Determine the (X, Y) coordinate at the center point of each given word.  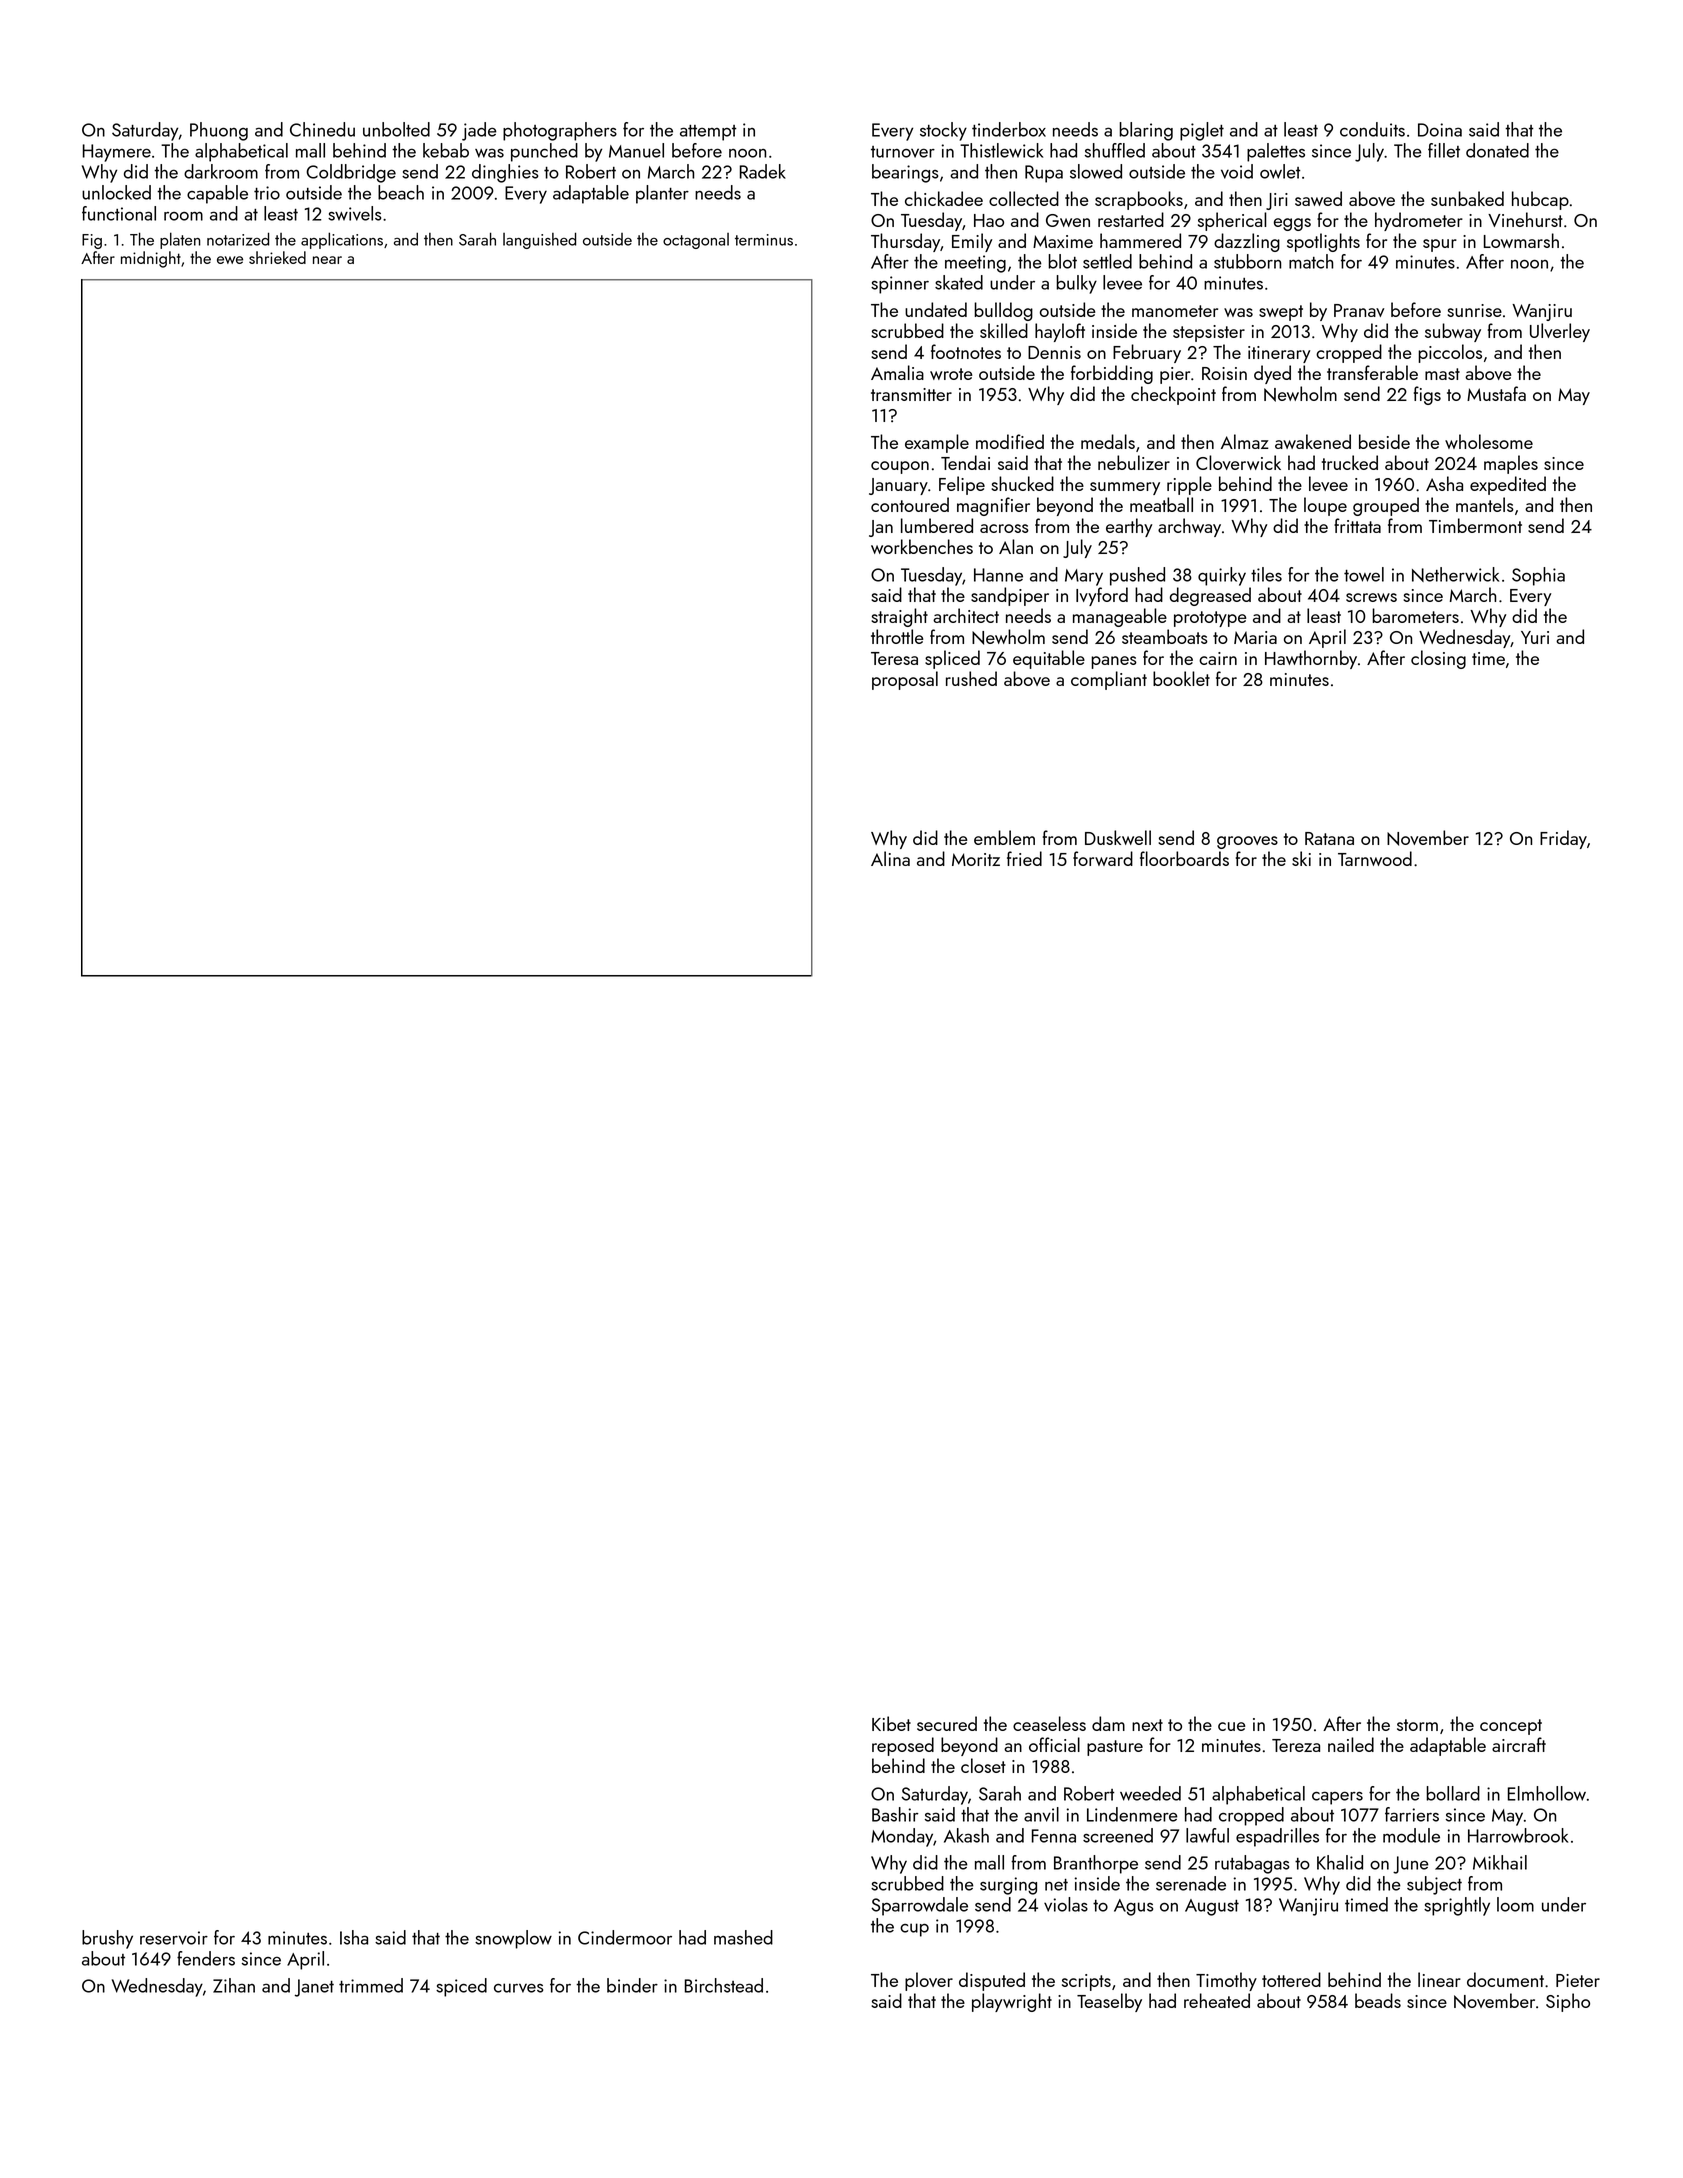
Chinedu (322, 129)
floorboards (1184, 858)
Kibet (891, 1723)
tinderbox (1009, 129)
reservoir (174, 1938)
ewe (230, 260)
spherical (1232, 221)
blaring (1146, 131)
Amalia (897, 372)
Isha (354, 1937)
